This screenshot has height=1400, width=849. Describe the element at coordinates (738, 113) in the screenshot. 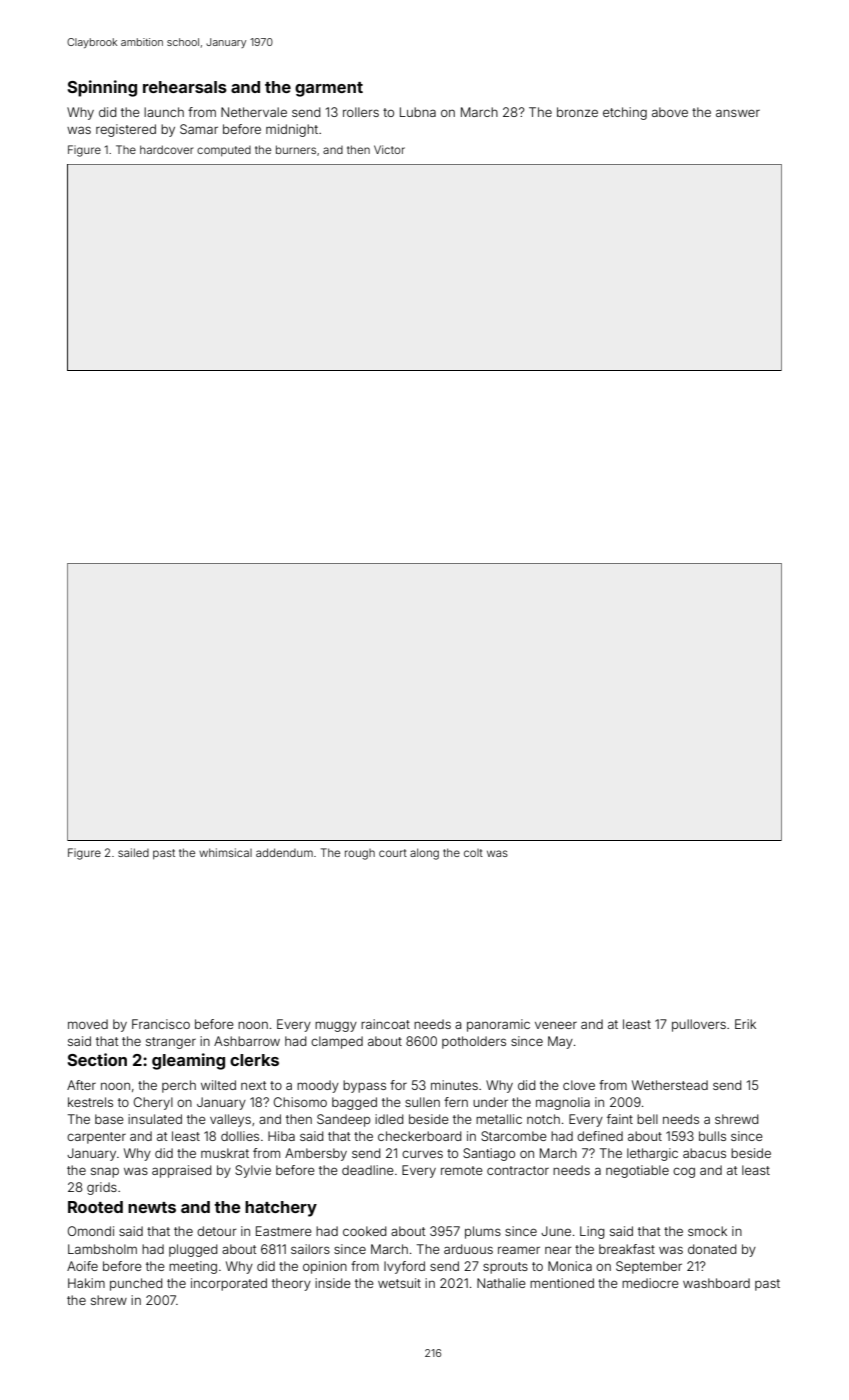

I see `answer` at that location.
